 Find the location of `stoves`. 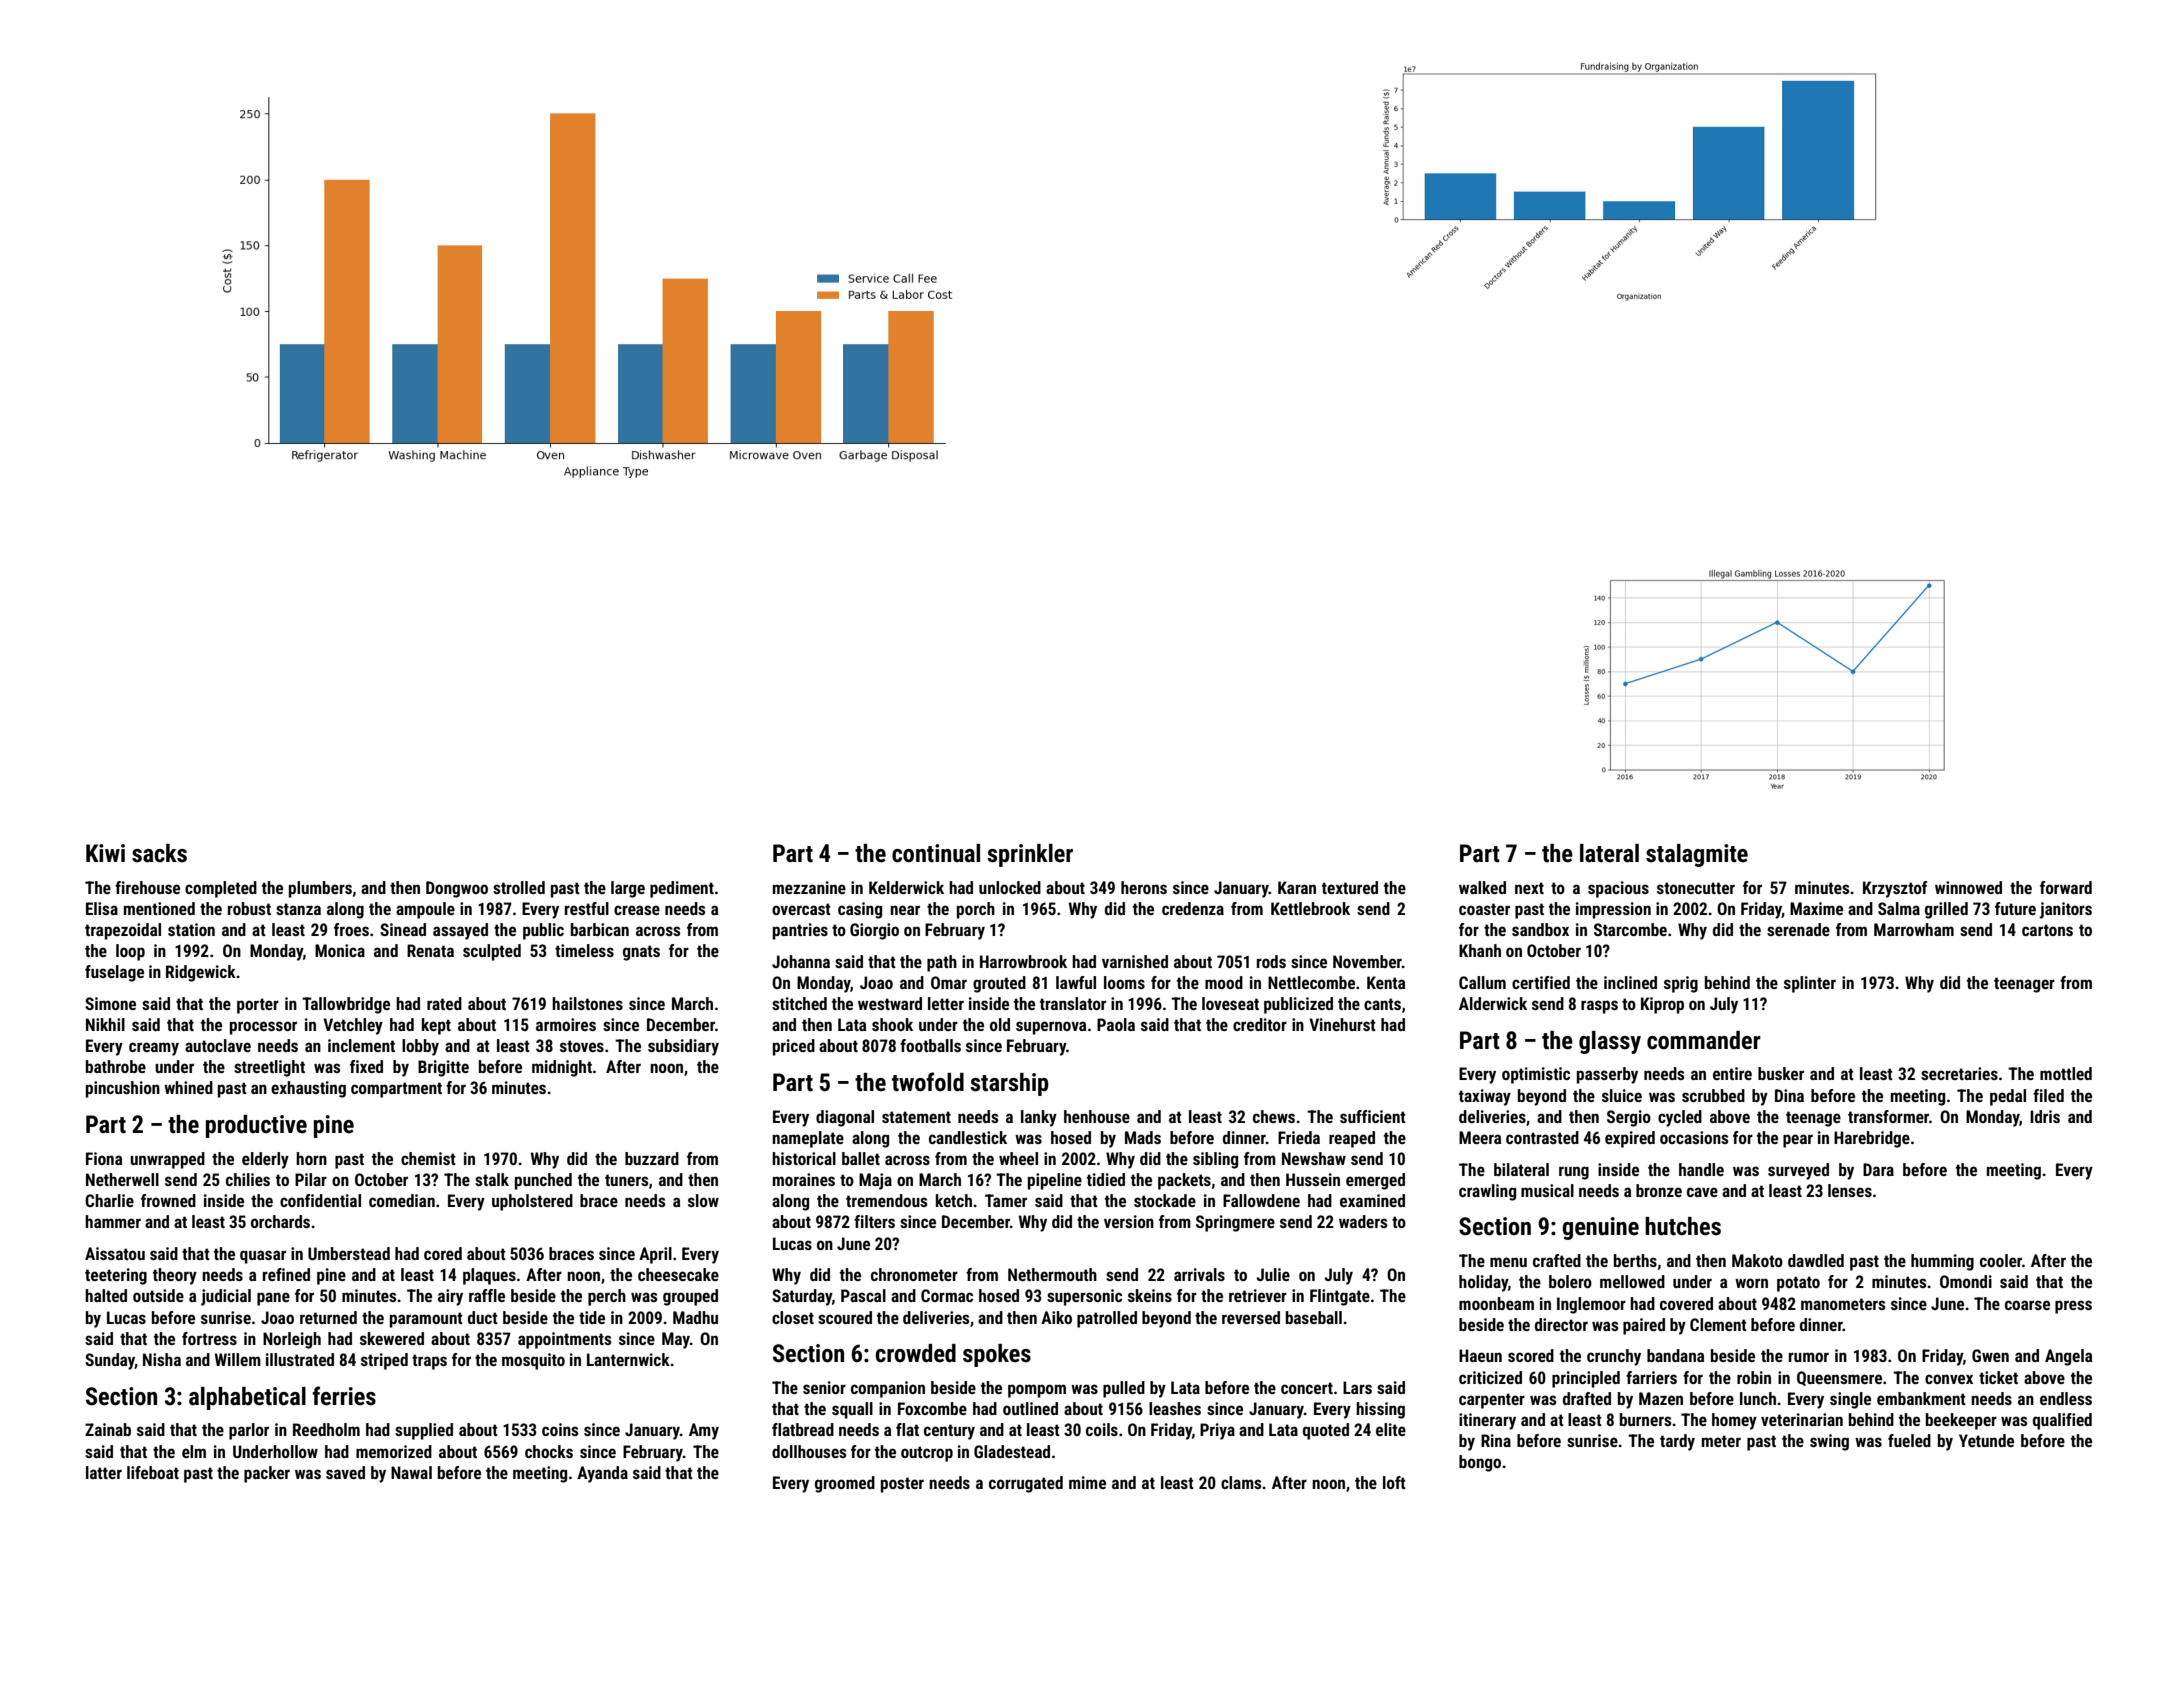

stoves is located at coordinates (582, 1046).
